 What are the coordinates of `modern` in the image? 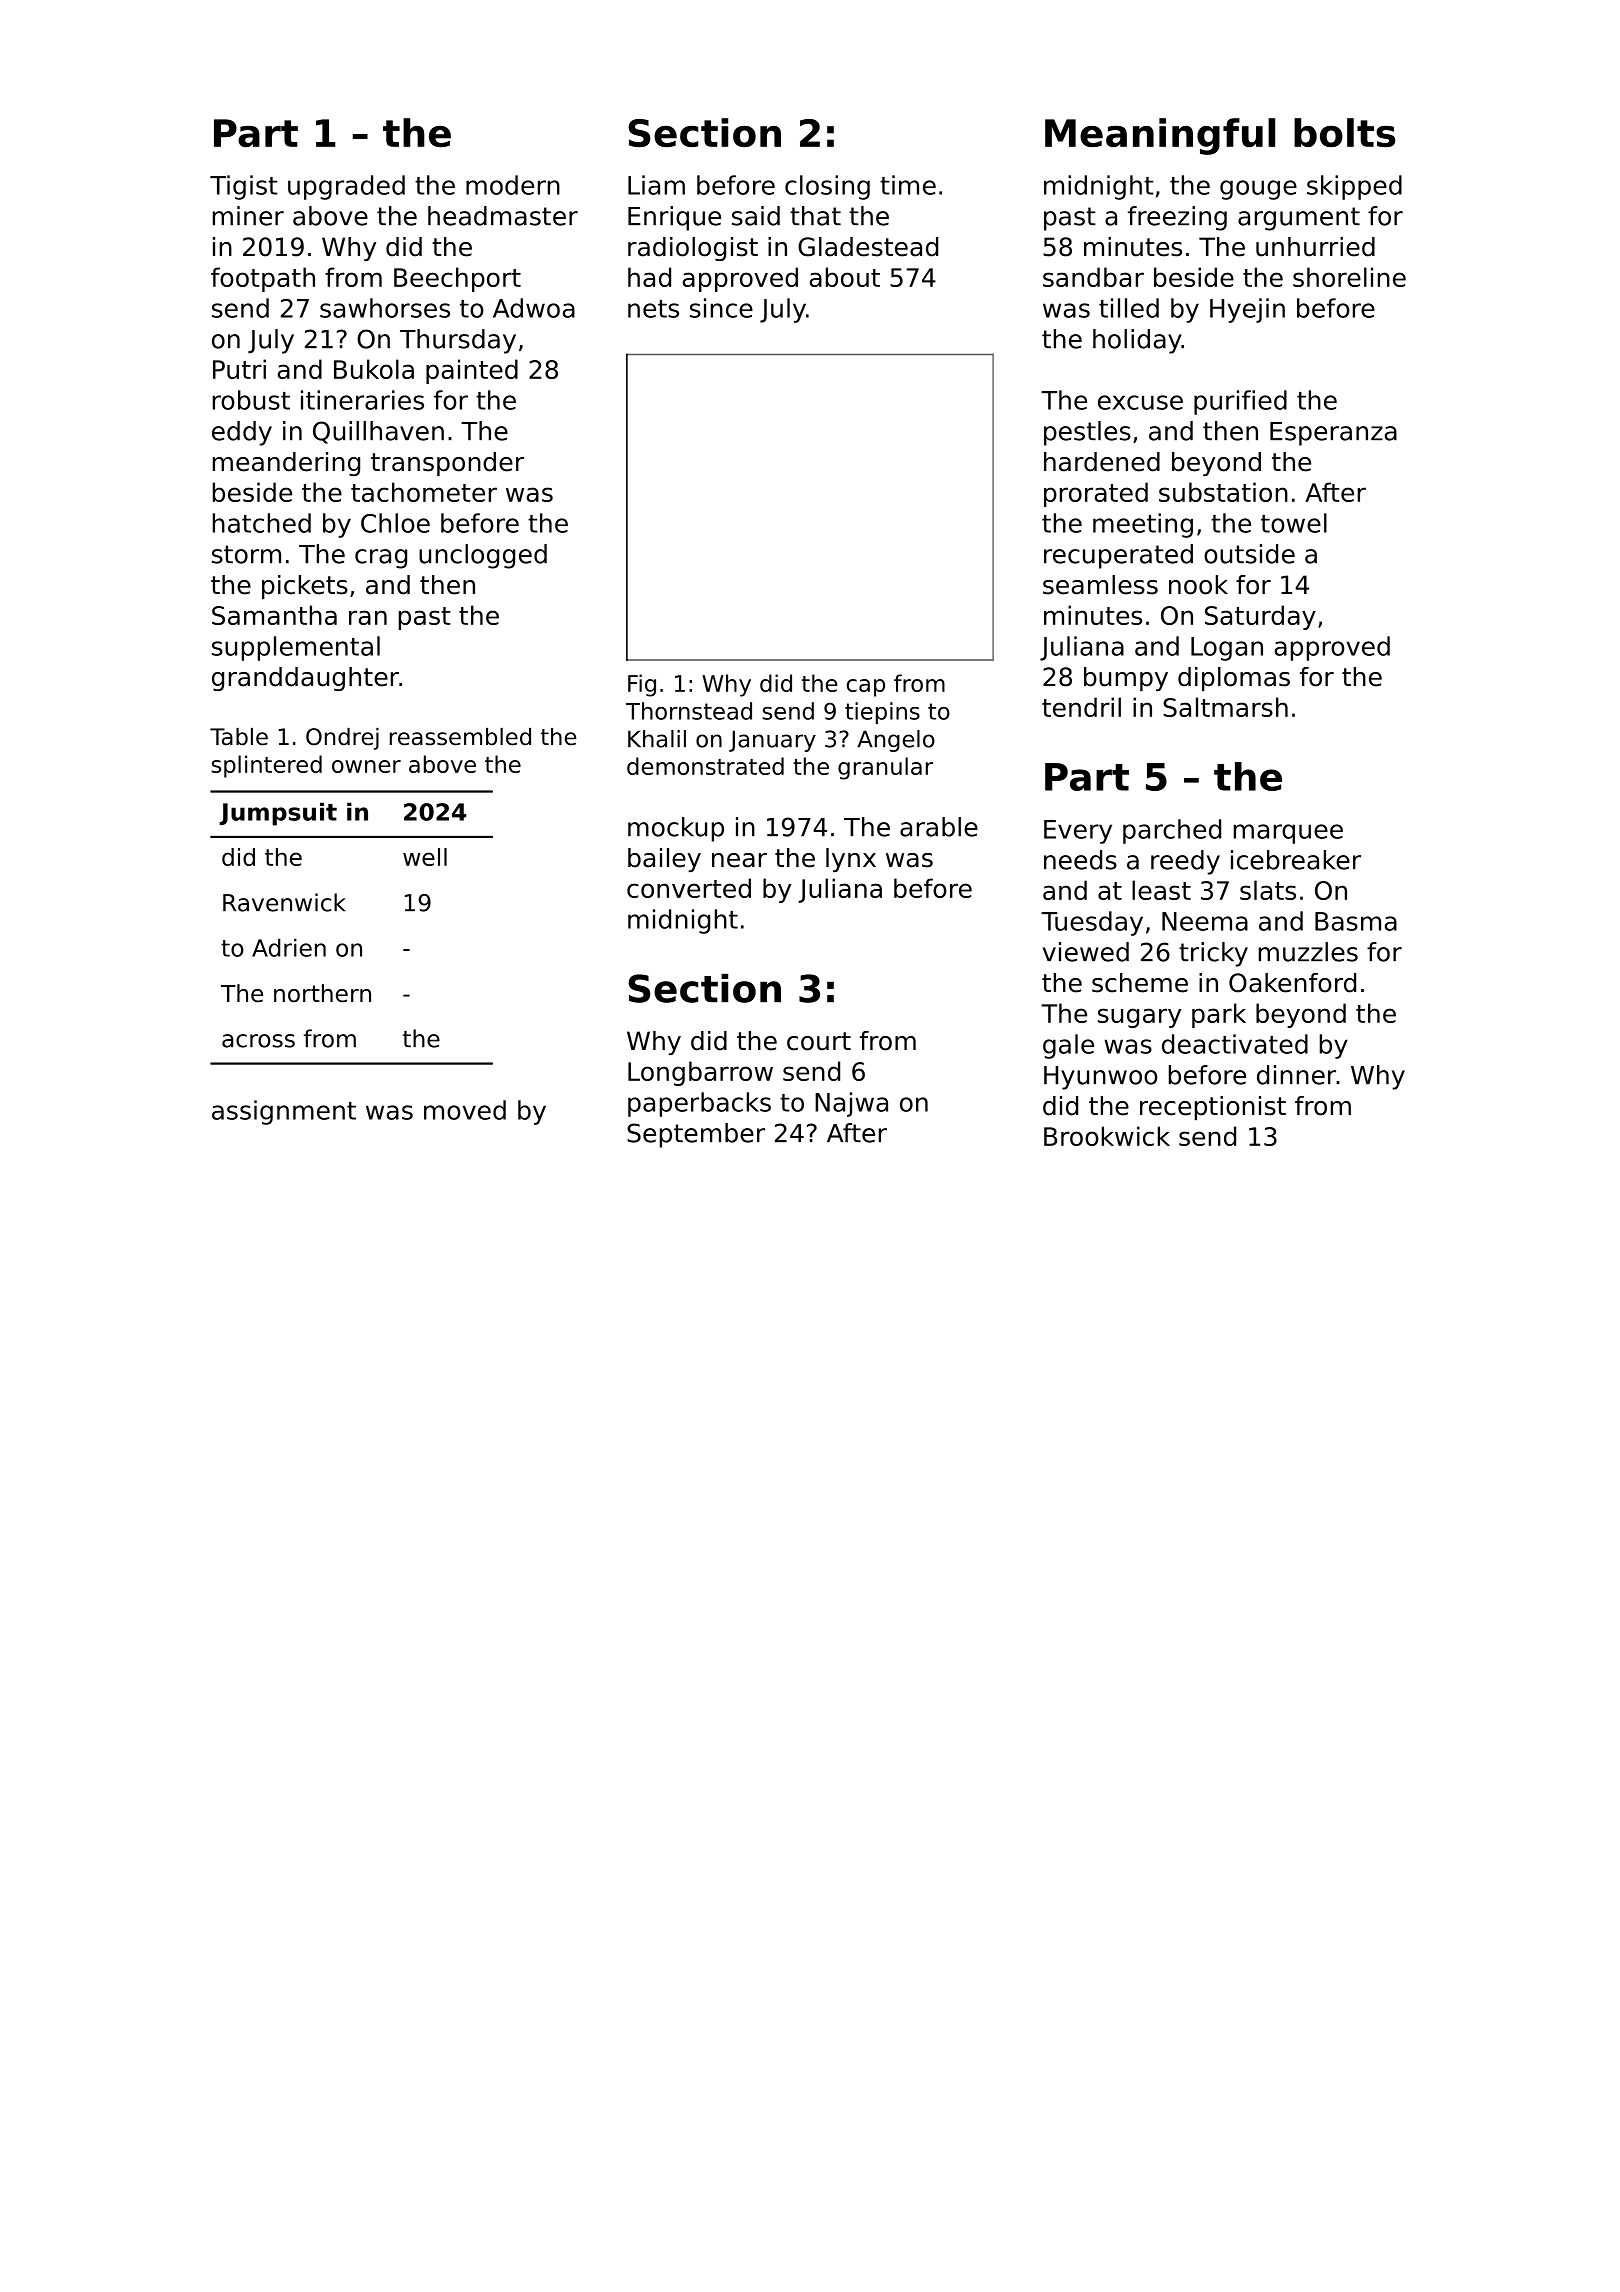 It's located at (513, 185).
